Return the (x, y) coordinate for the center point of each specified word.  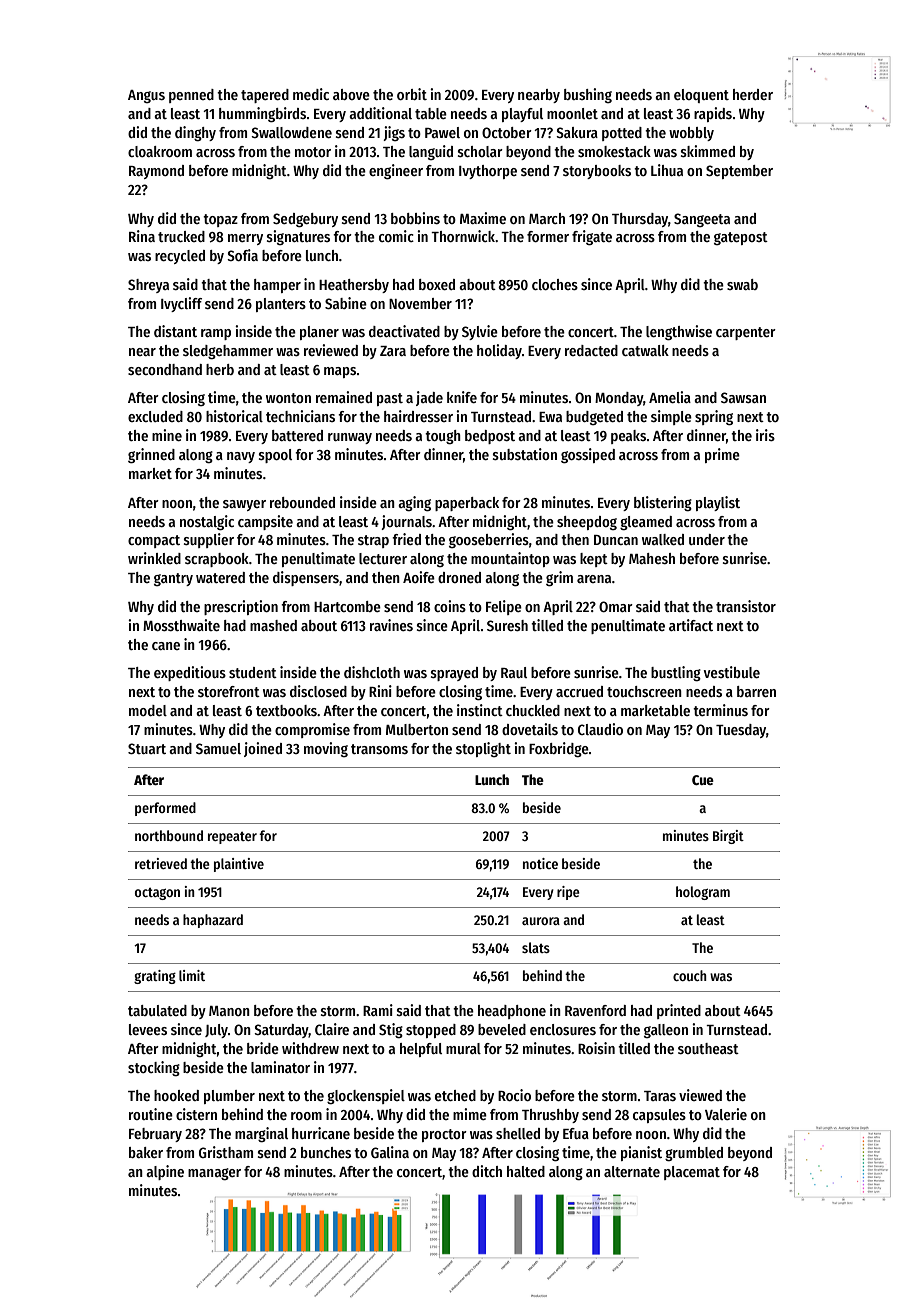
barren (756, 691)
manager (214, 1174)
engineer (396, 171)
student (253, 672)
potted (622, 134)
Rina (142, 236)
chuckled (533, 710)
